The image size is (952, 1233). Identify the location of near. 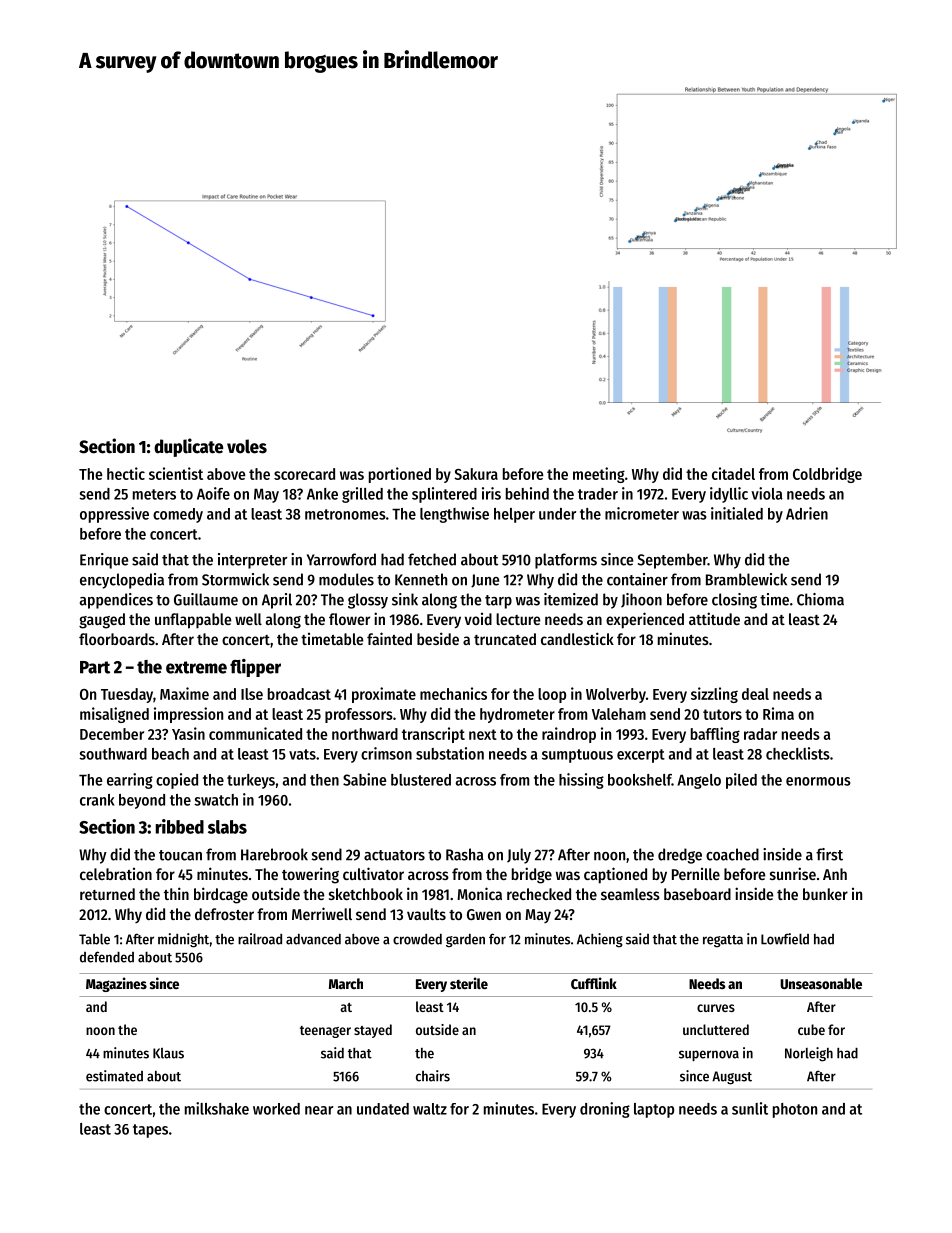
(319, 1110).
